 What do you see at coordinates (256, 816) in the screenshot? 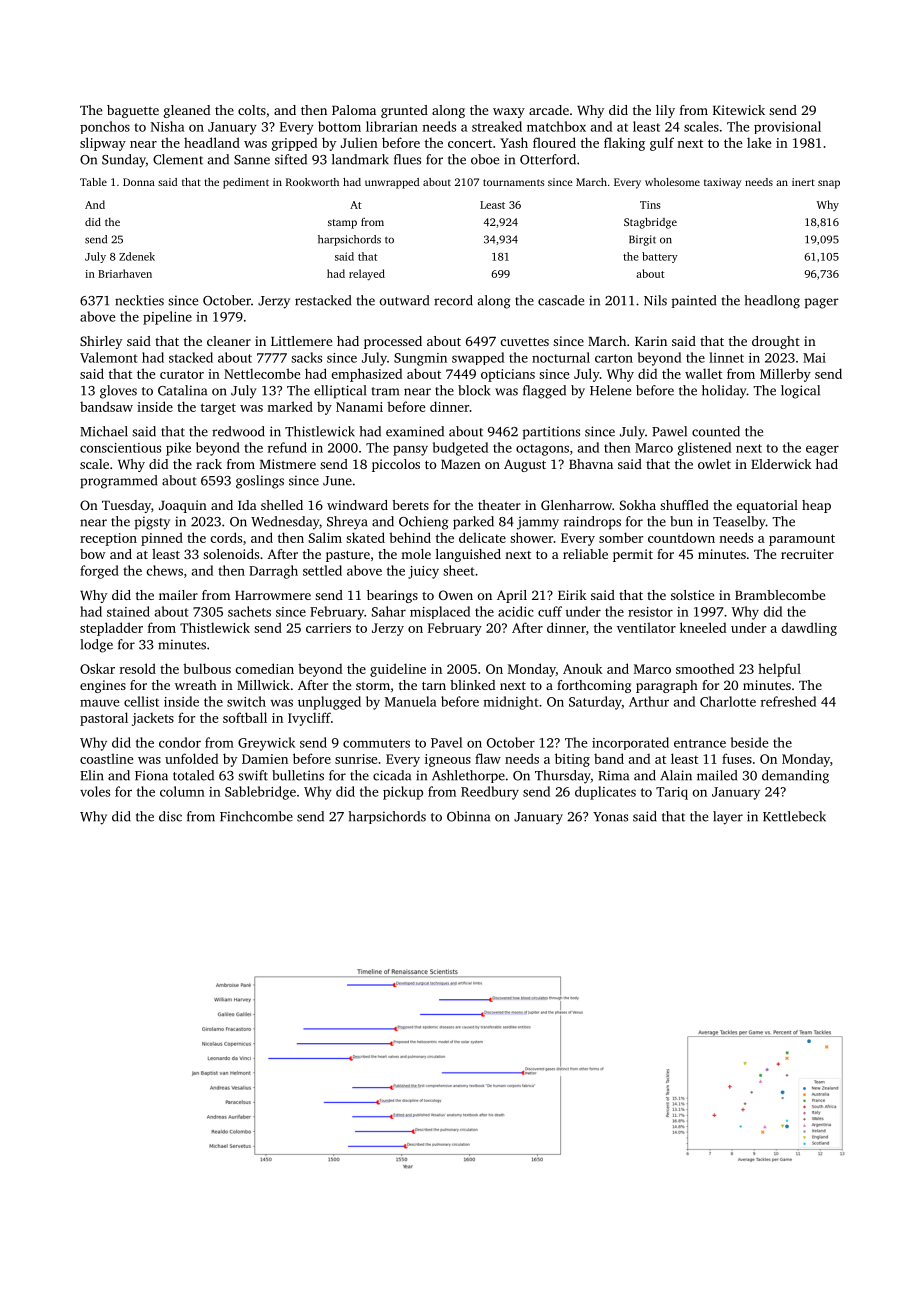
I see `Finchcombe` at bounding box center [256, 816].
